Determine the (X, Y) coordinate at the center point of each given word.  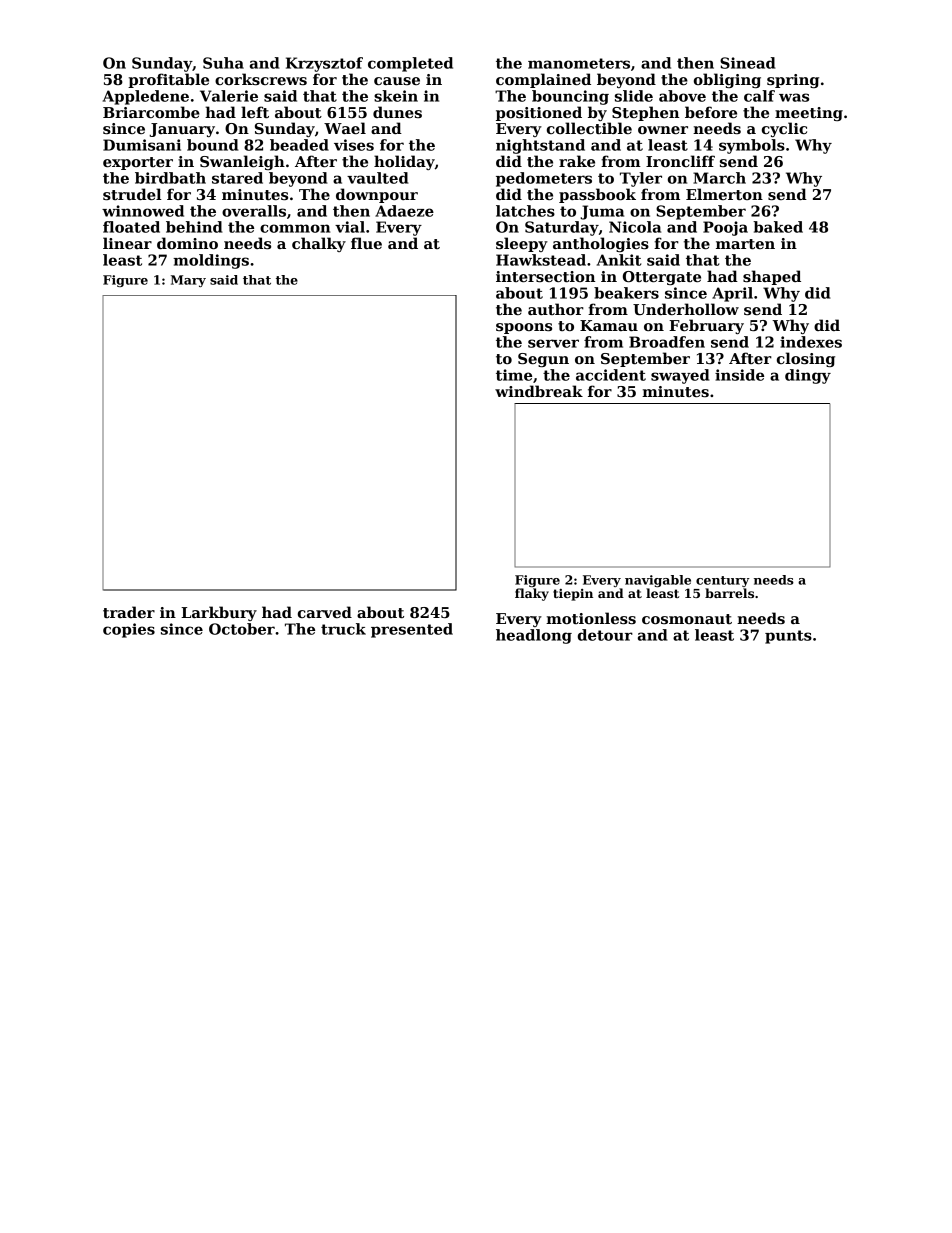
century (723, 581)
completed (410, 64)
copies (129, 630)
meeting (809, 114)
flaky (532, 594)
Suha (223, 63)
